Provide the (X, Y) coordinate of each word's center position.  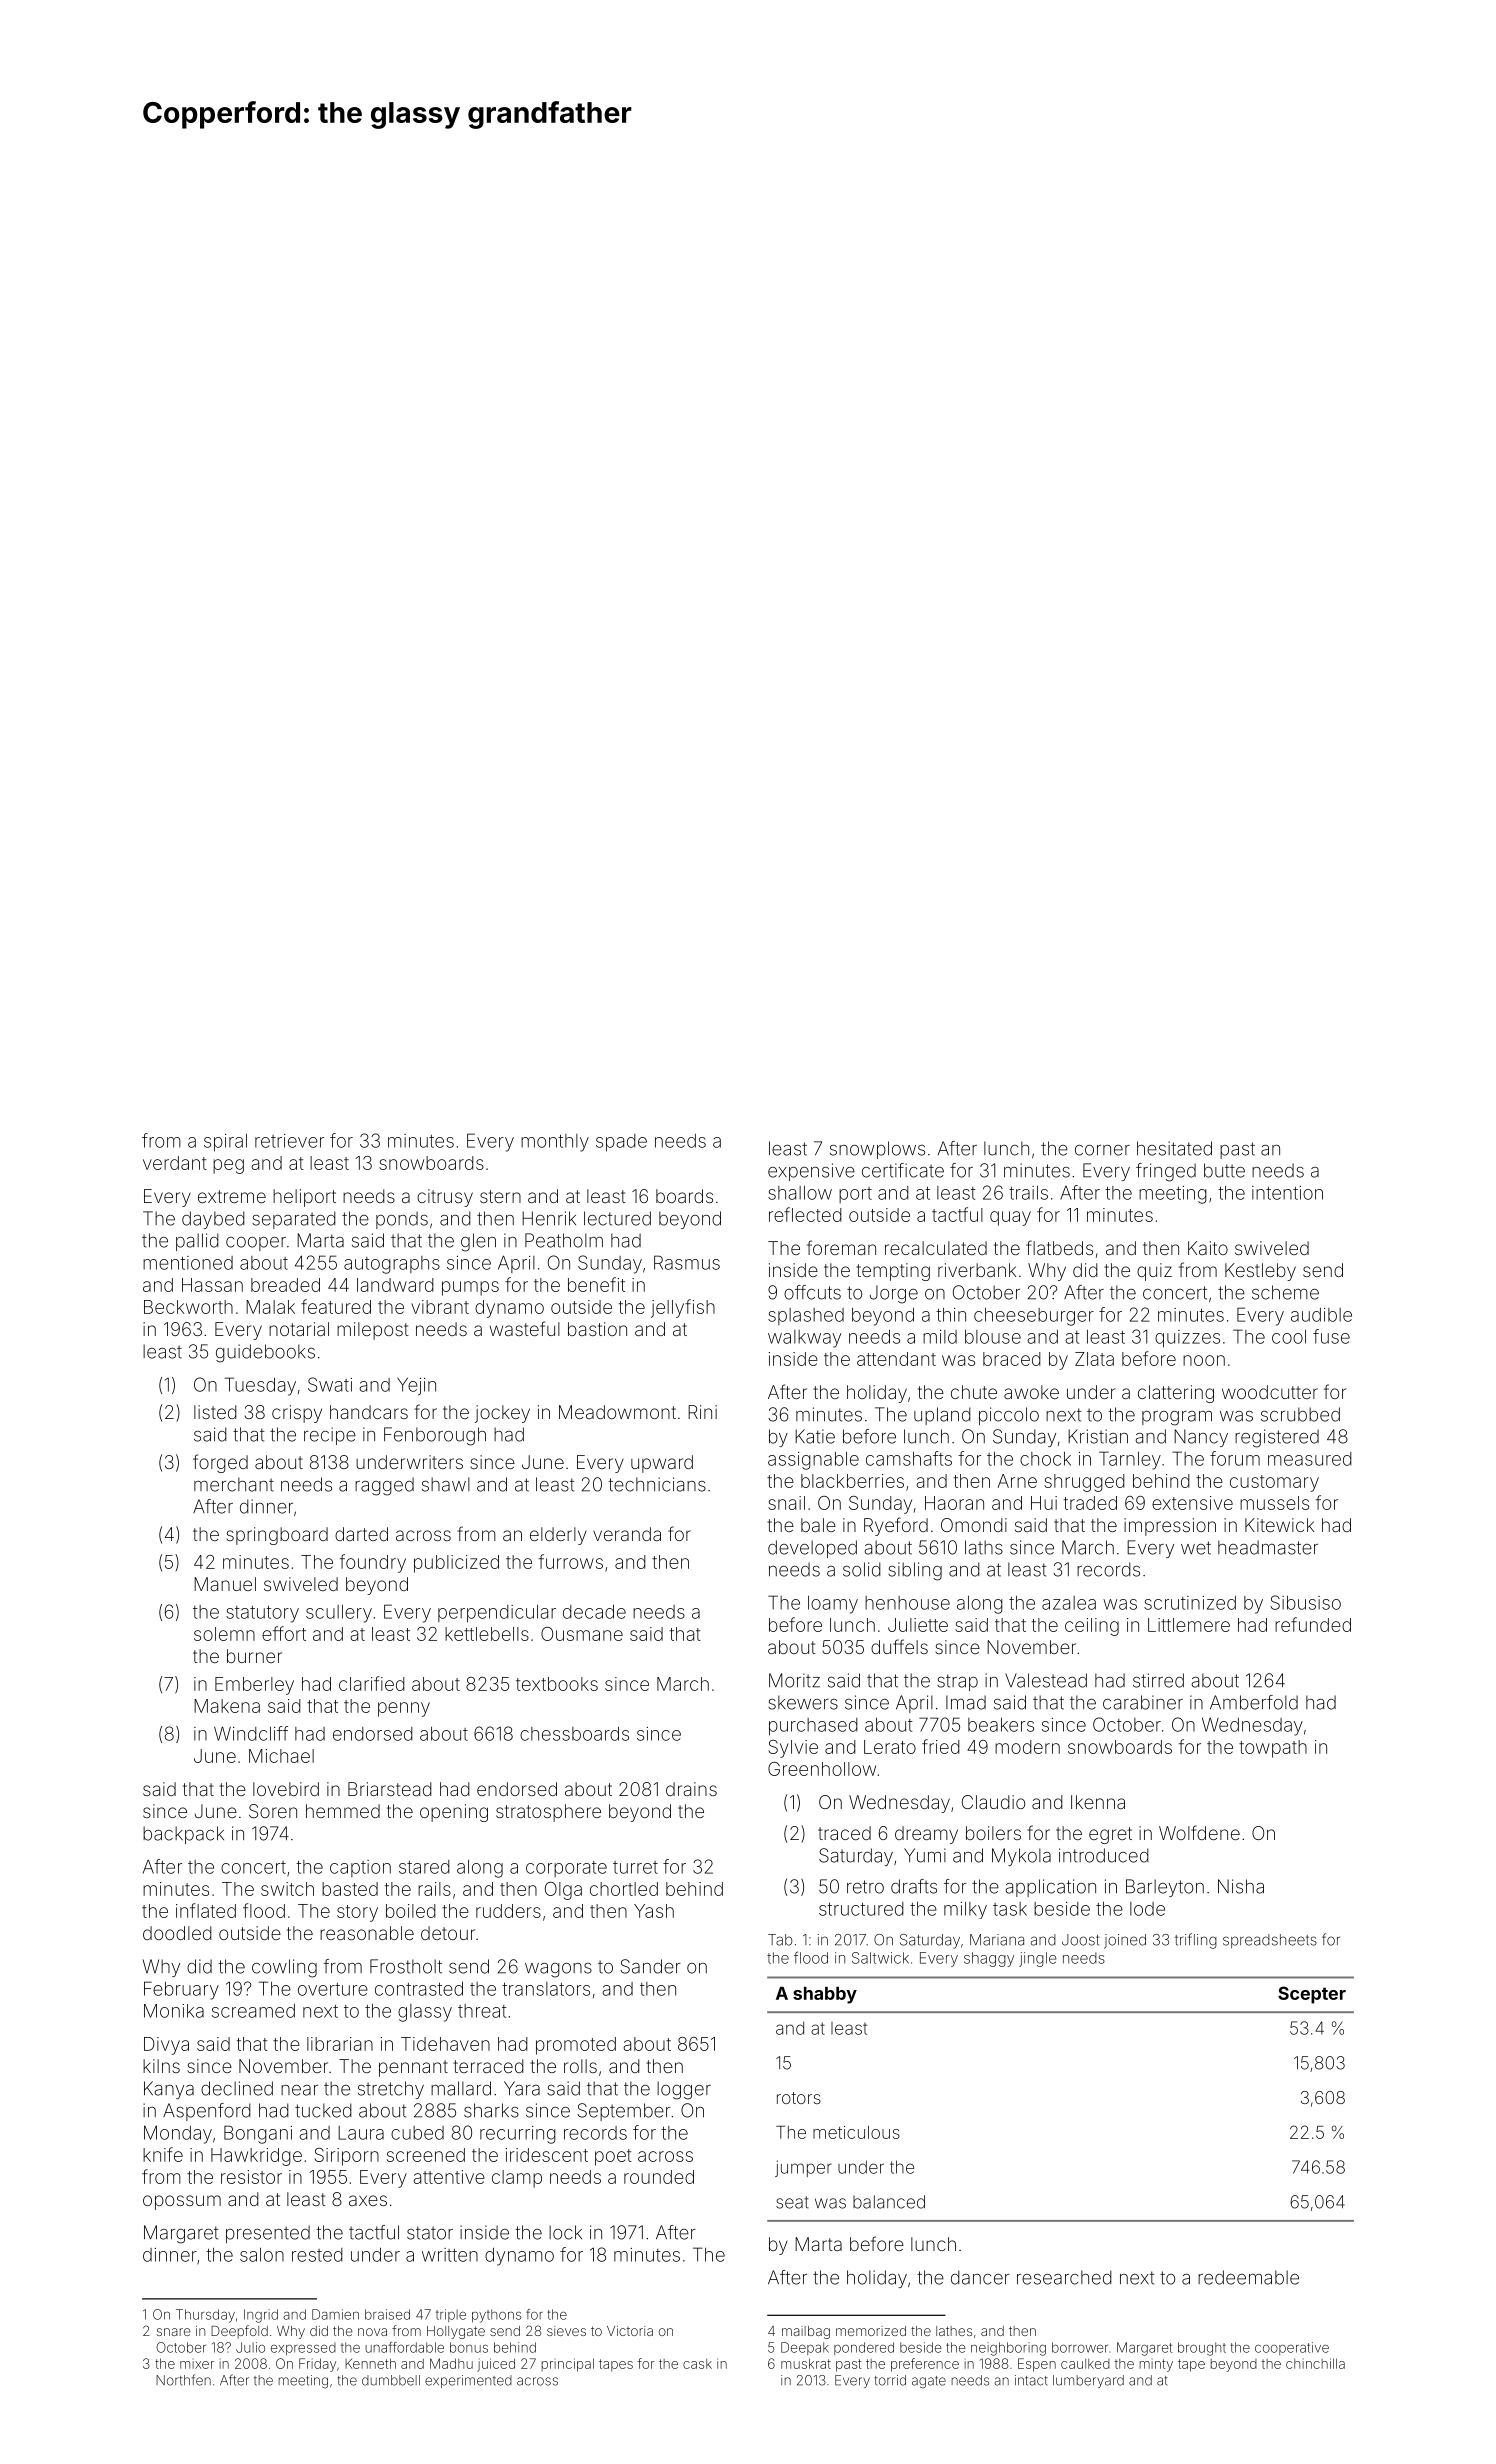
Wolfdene (1199, 1832)
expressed (303, 2349)
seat (792, 2202)
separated (294, 1220)
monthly (555, 1143)
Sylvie (793, 1749)
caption (360, 1868)
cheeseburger (1034, 1317)
